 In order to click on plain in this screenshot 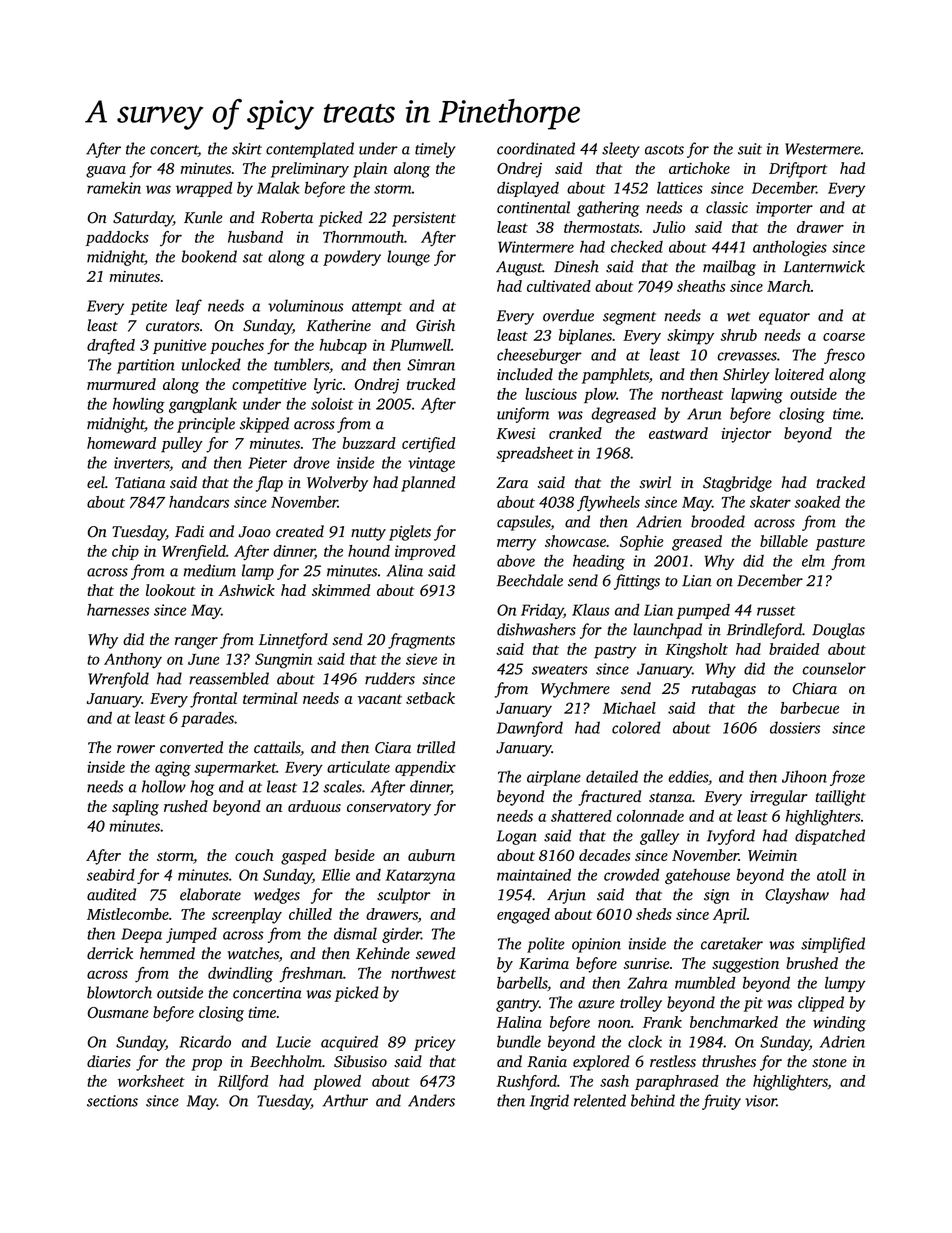, I will do `click(370, 170)`.
